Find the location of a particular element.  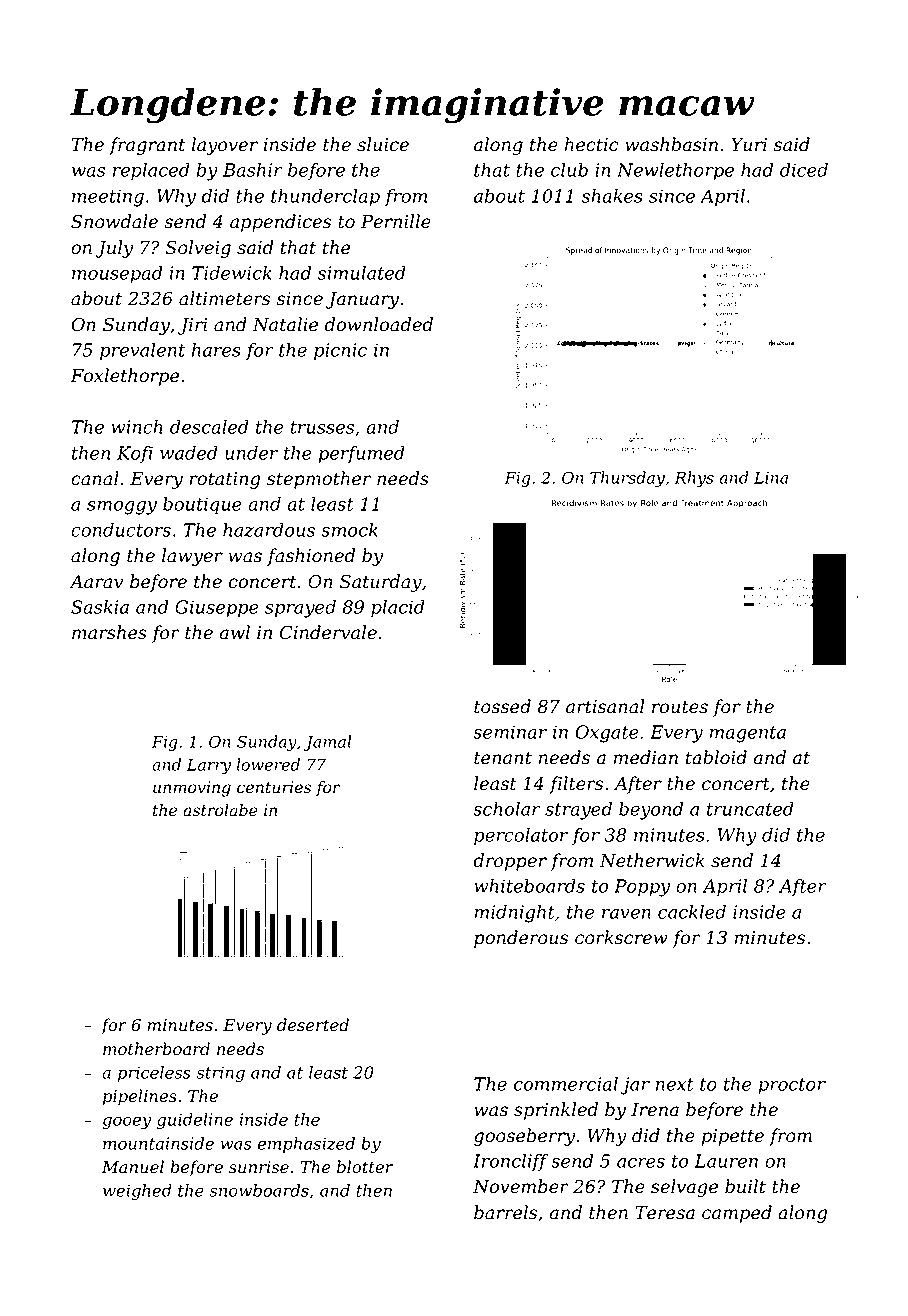

whiteboards is located at coordinates (529, 886).
